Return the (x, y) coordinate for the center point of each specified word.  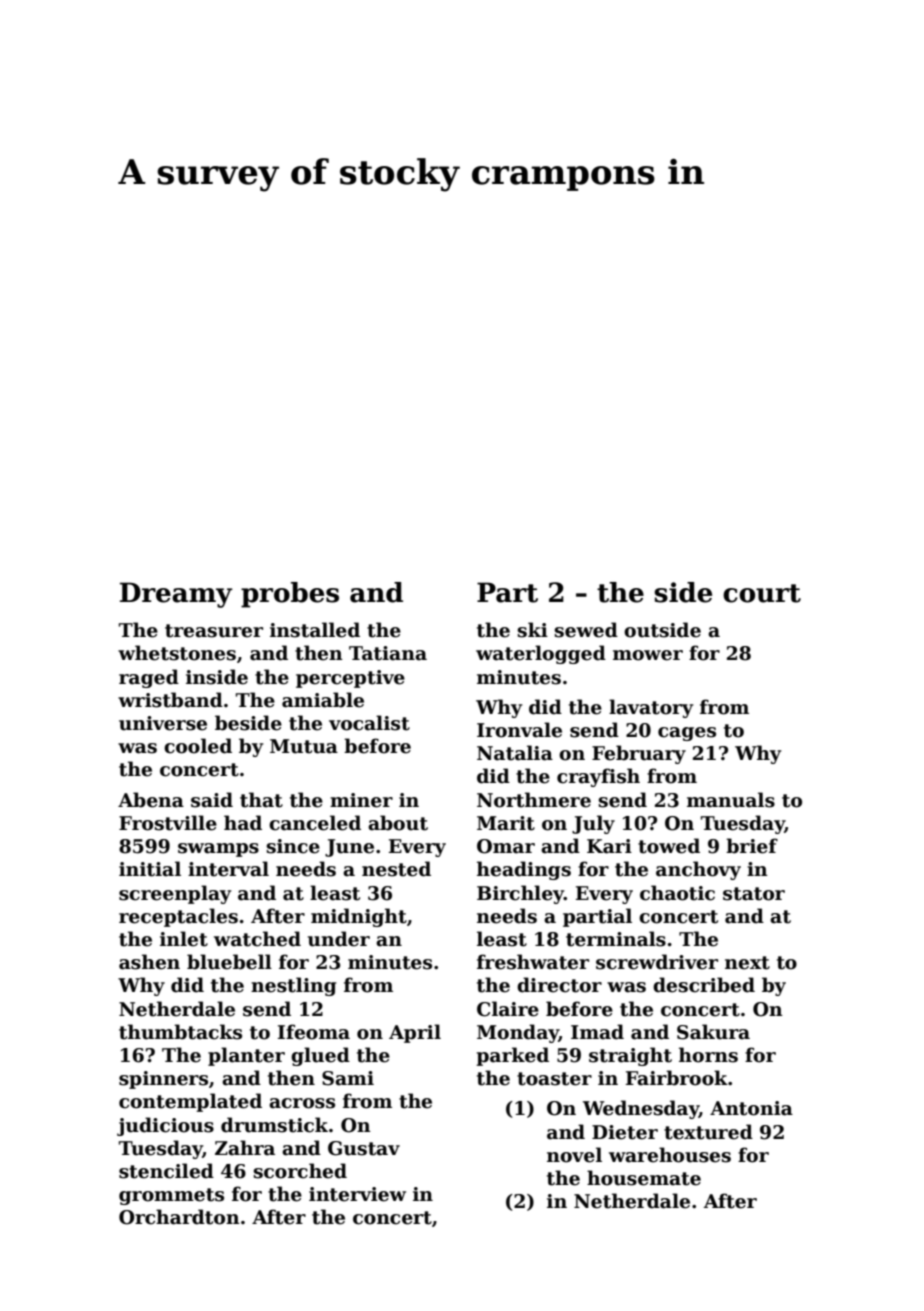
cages (687, 734)
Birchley (520, 894)
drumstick (274, 1125)
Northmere (534, 800)
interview (357, 1194)
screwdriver (657, 962)
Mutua (304, 746)
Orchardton (179, 1217)
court (762, 593)
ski (532, 630)
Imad (597, 1032)
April (415, 1033)
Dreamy (176, 595)
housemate (644, 1178)
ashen (149, 962)
